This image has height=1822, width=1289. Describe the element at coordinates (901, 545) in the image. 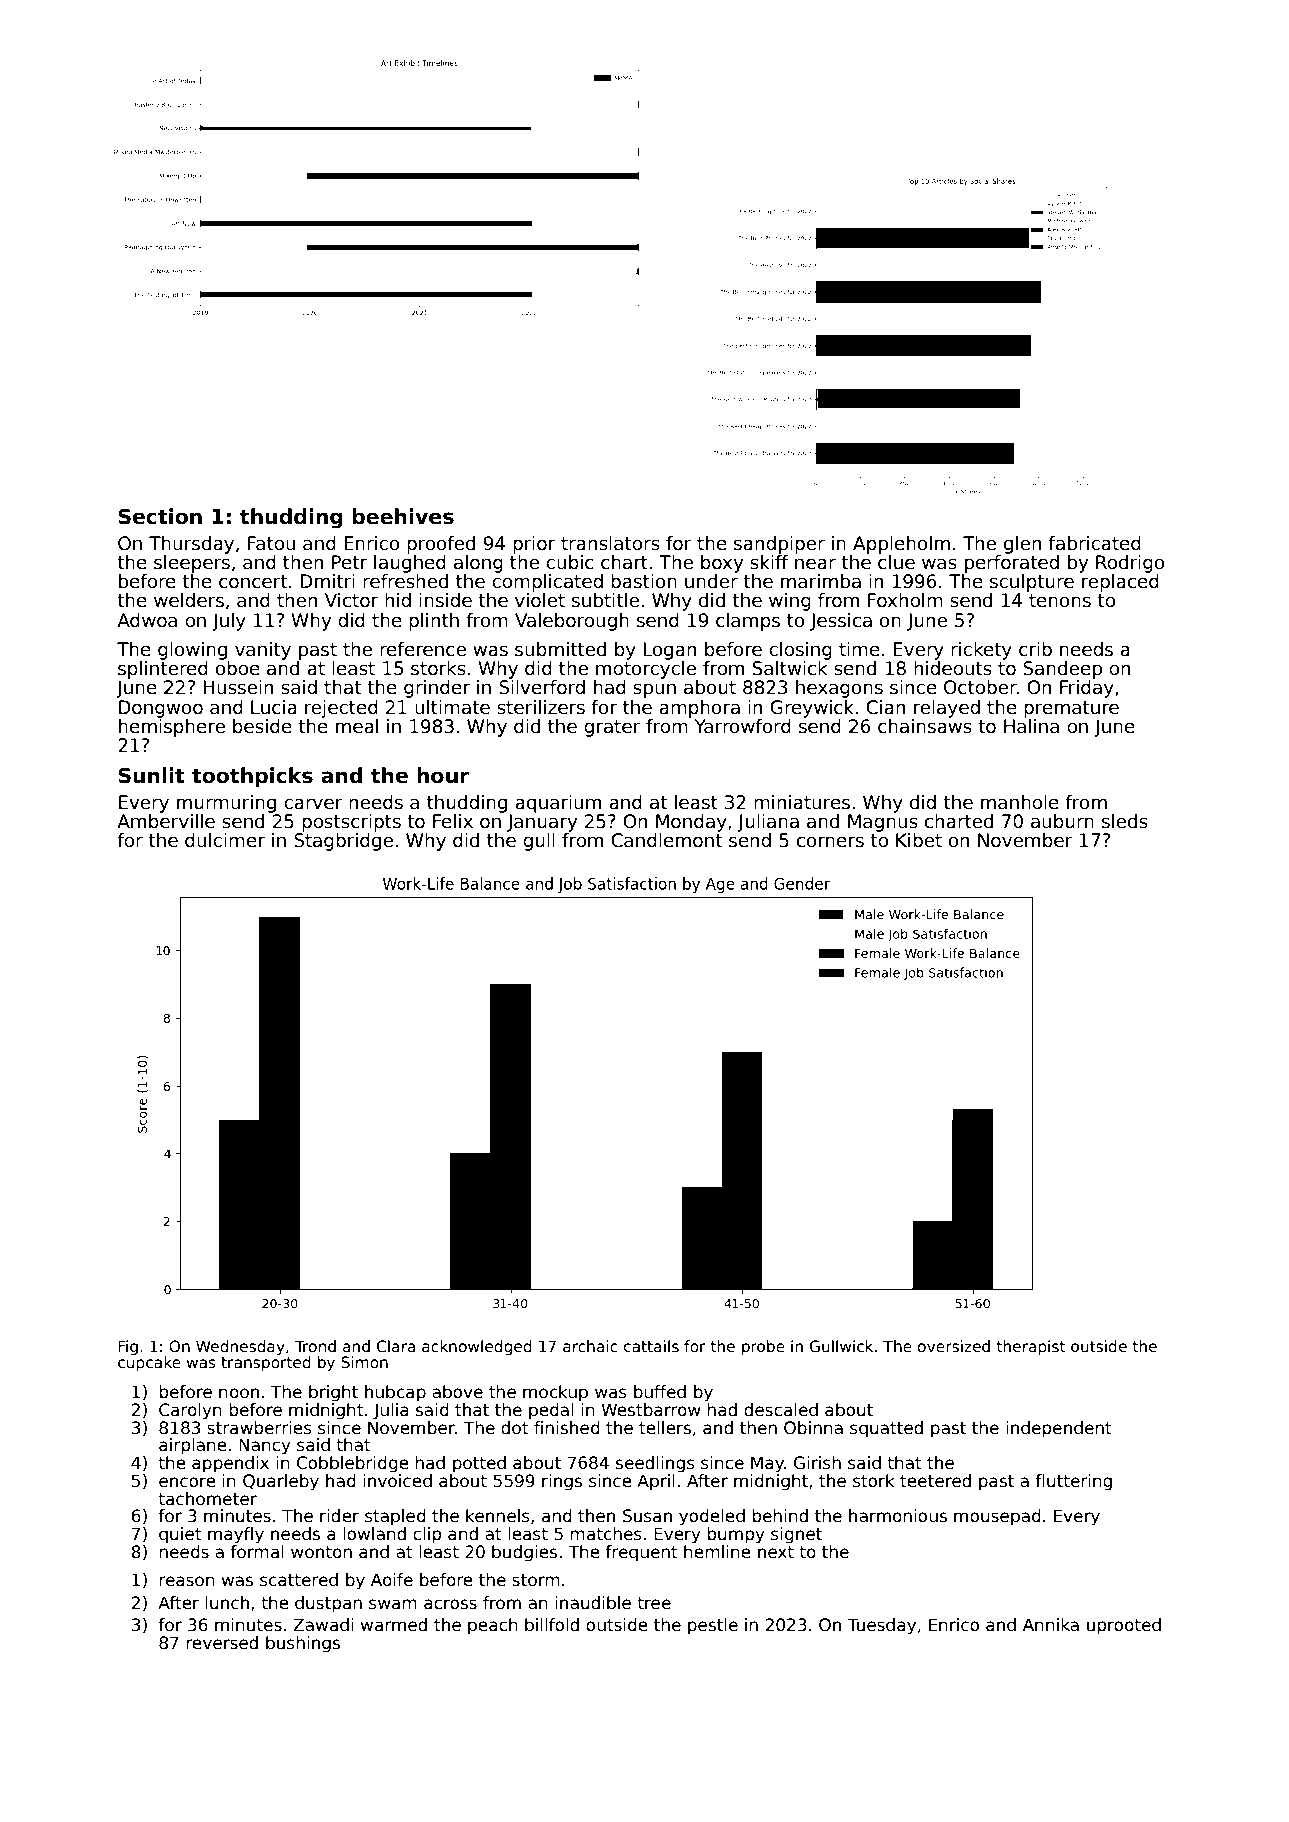

I see `Appleholm` at that location.
